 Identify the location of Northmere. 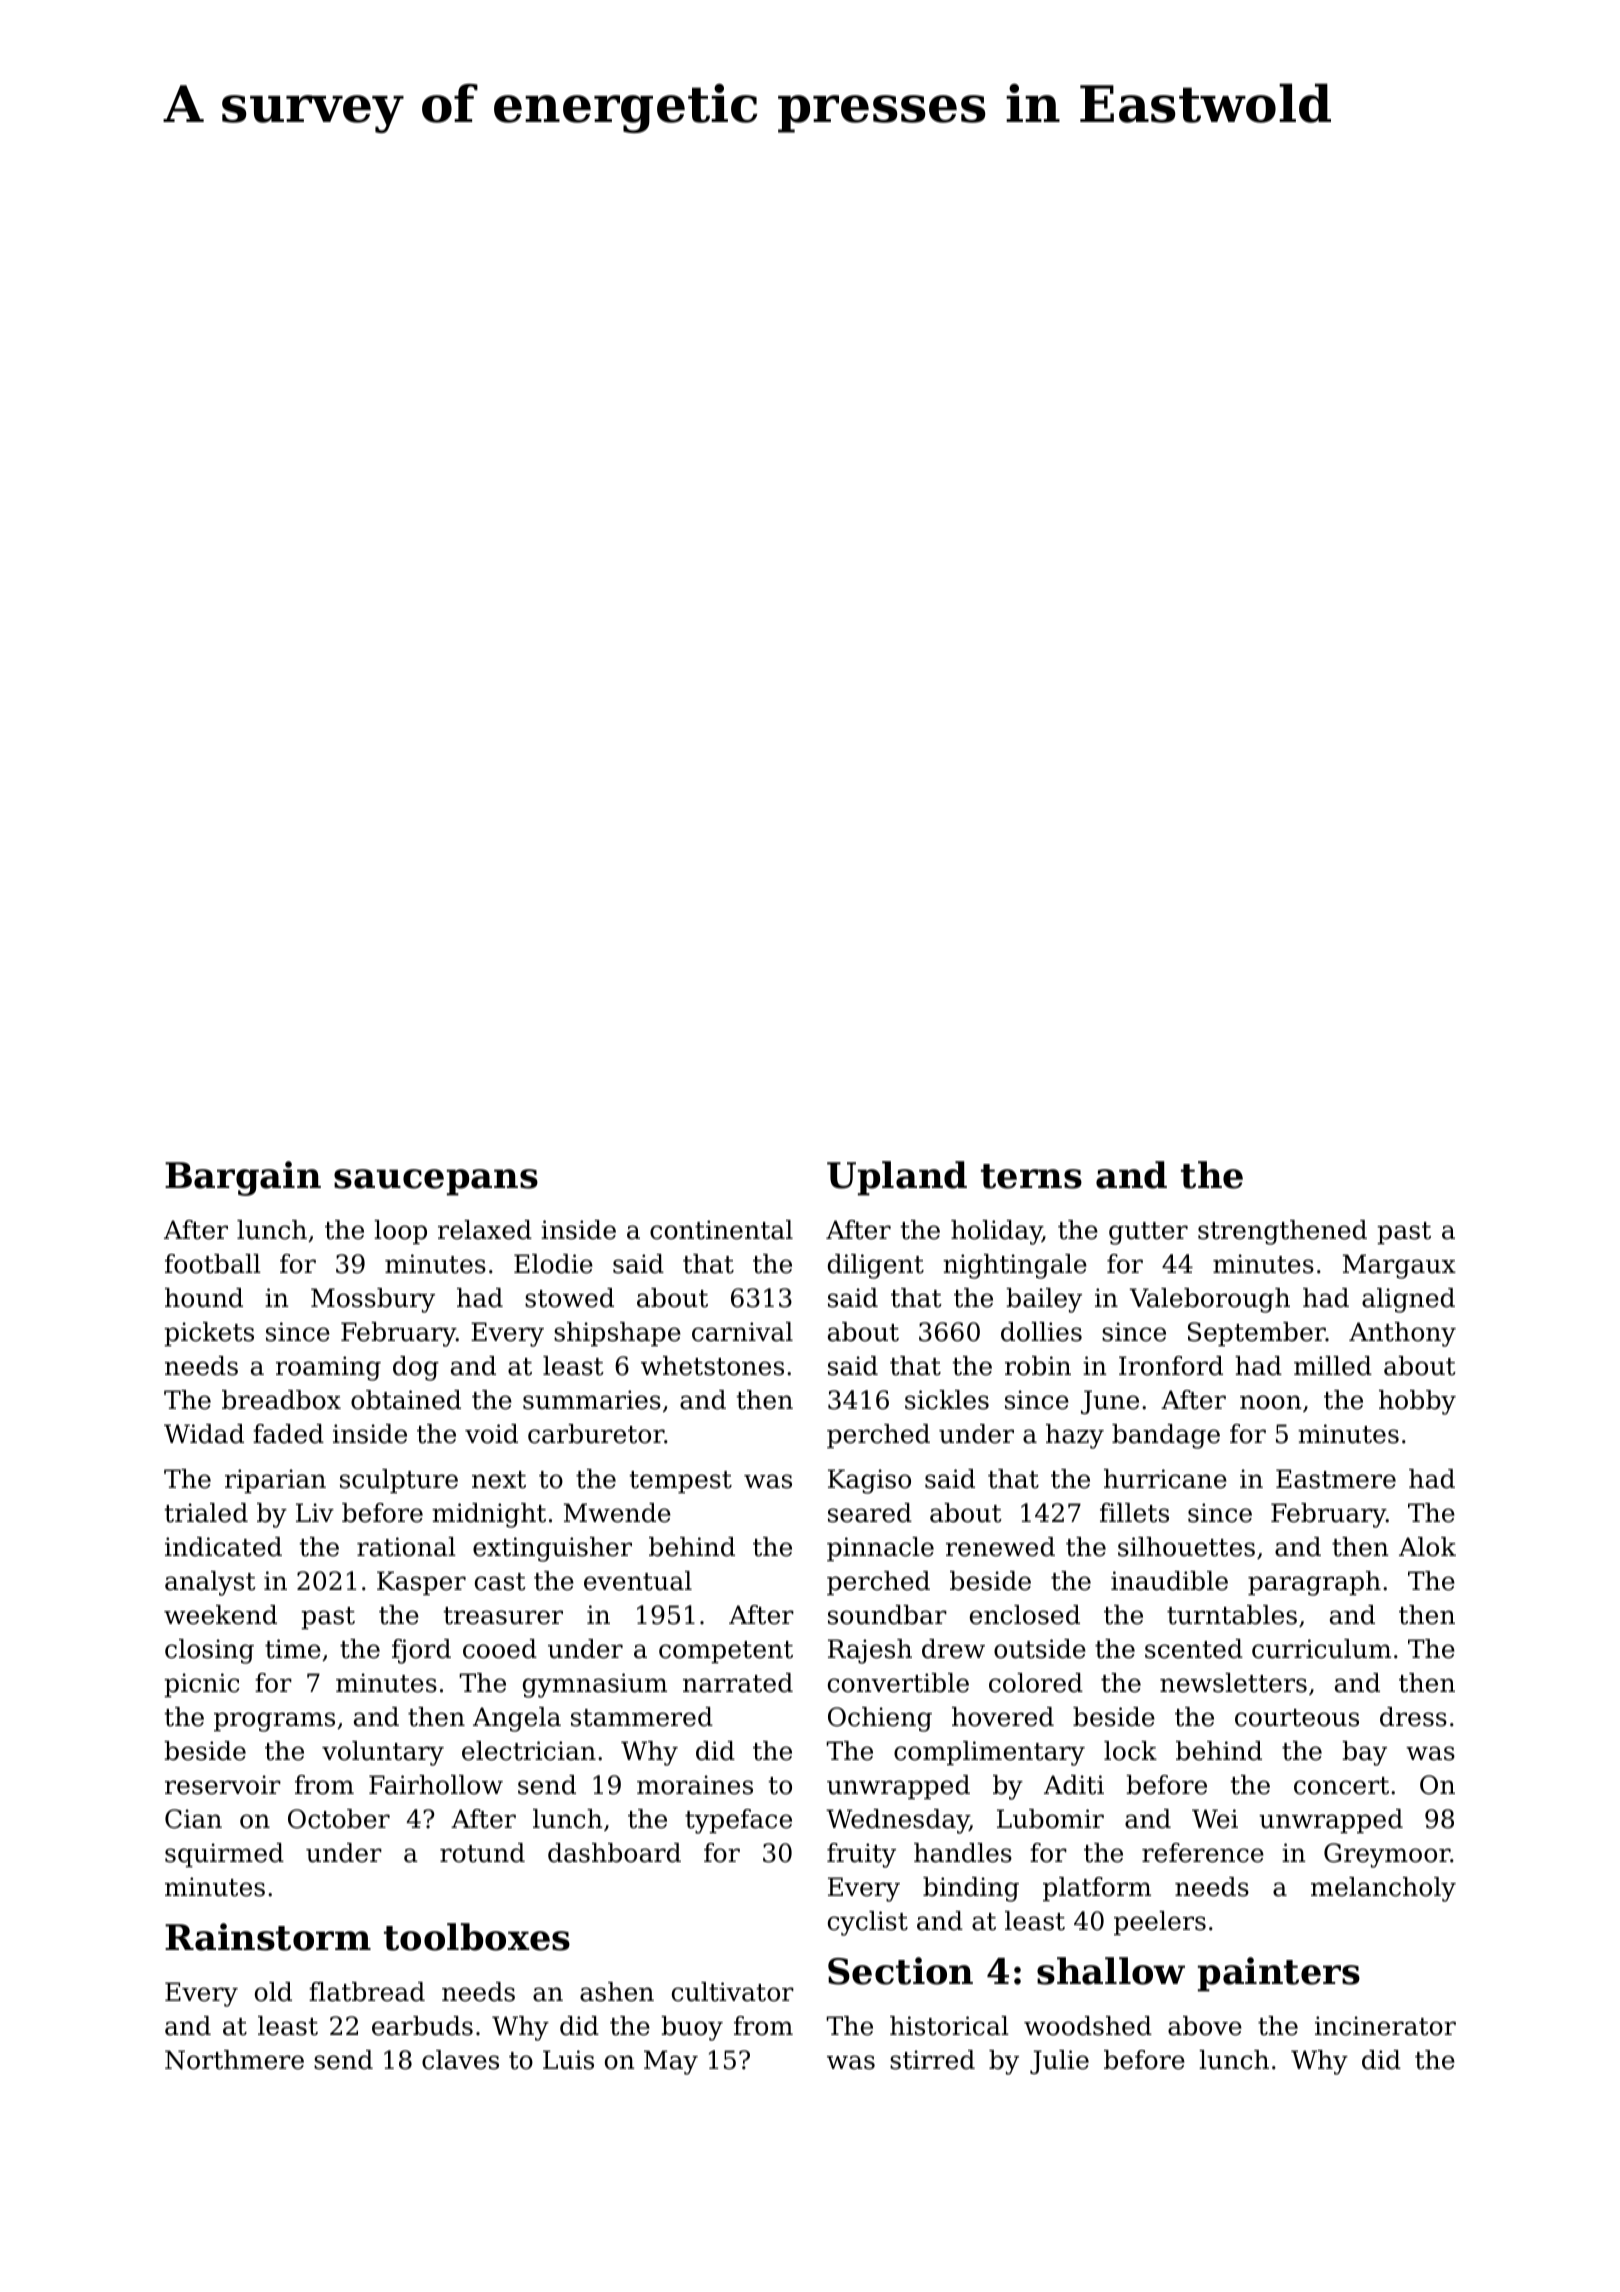
(234, 2060).
